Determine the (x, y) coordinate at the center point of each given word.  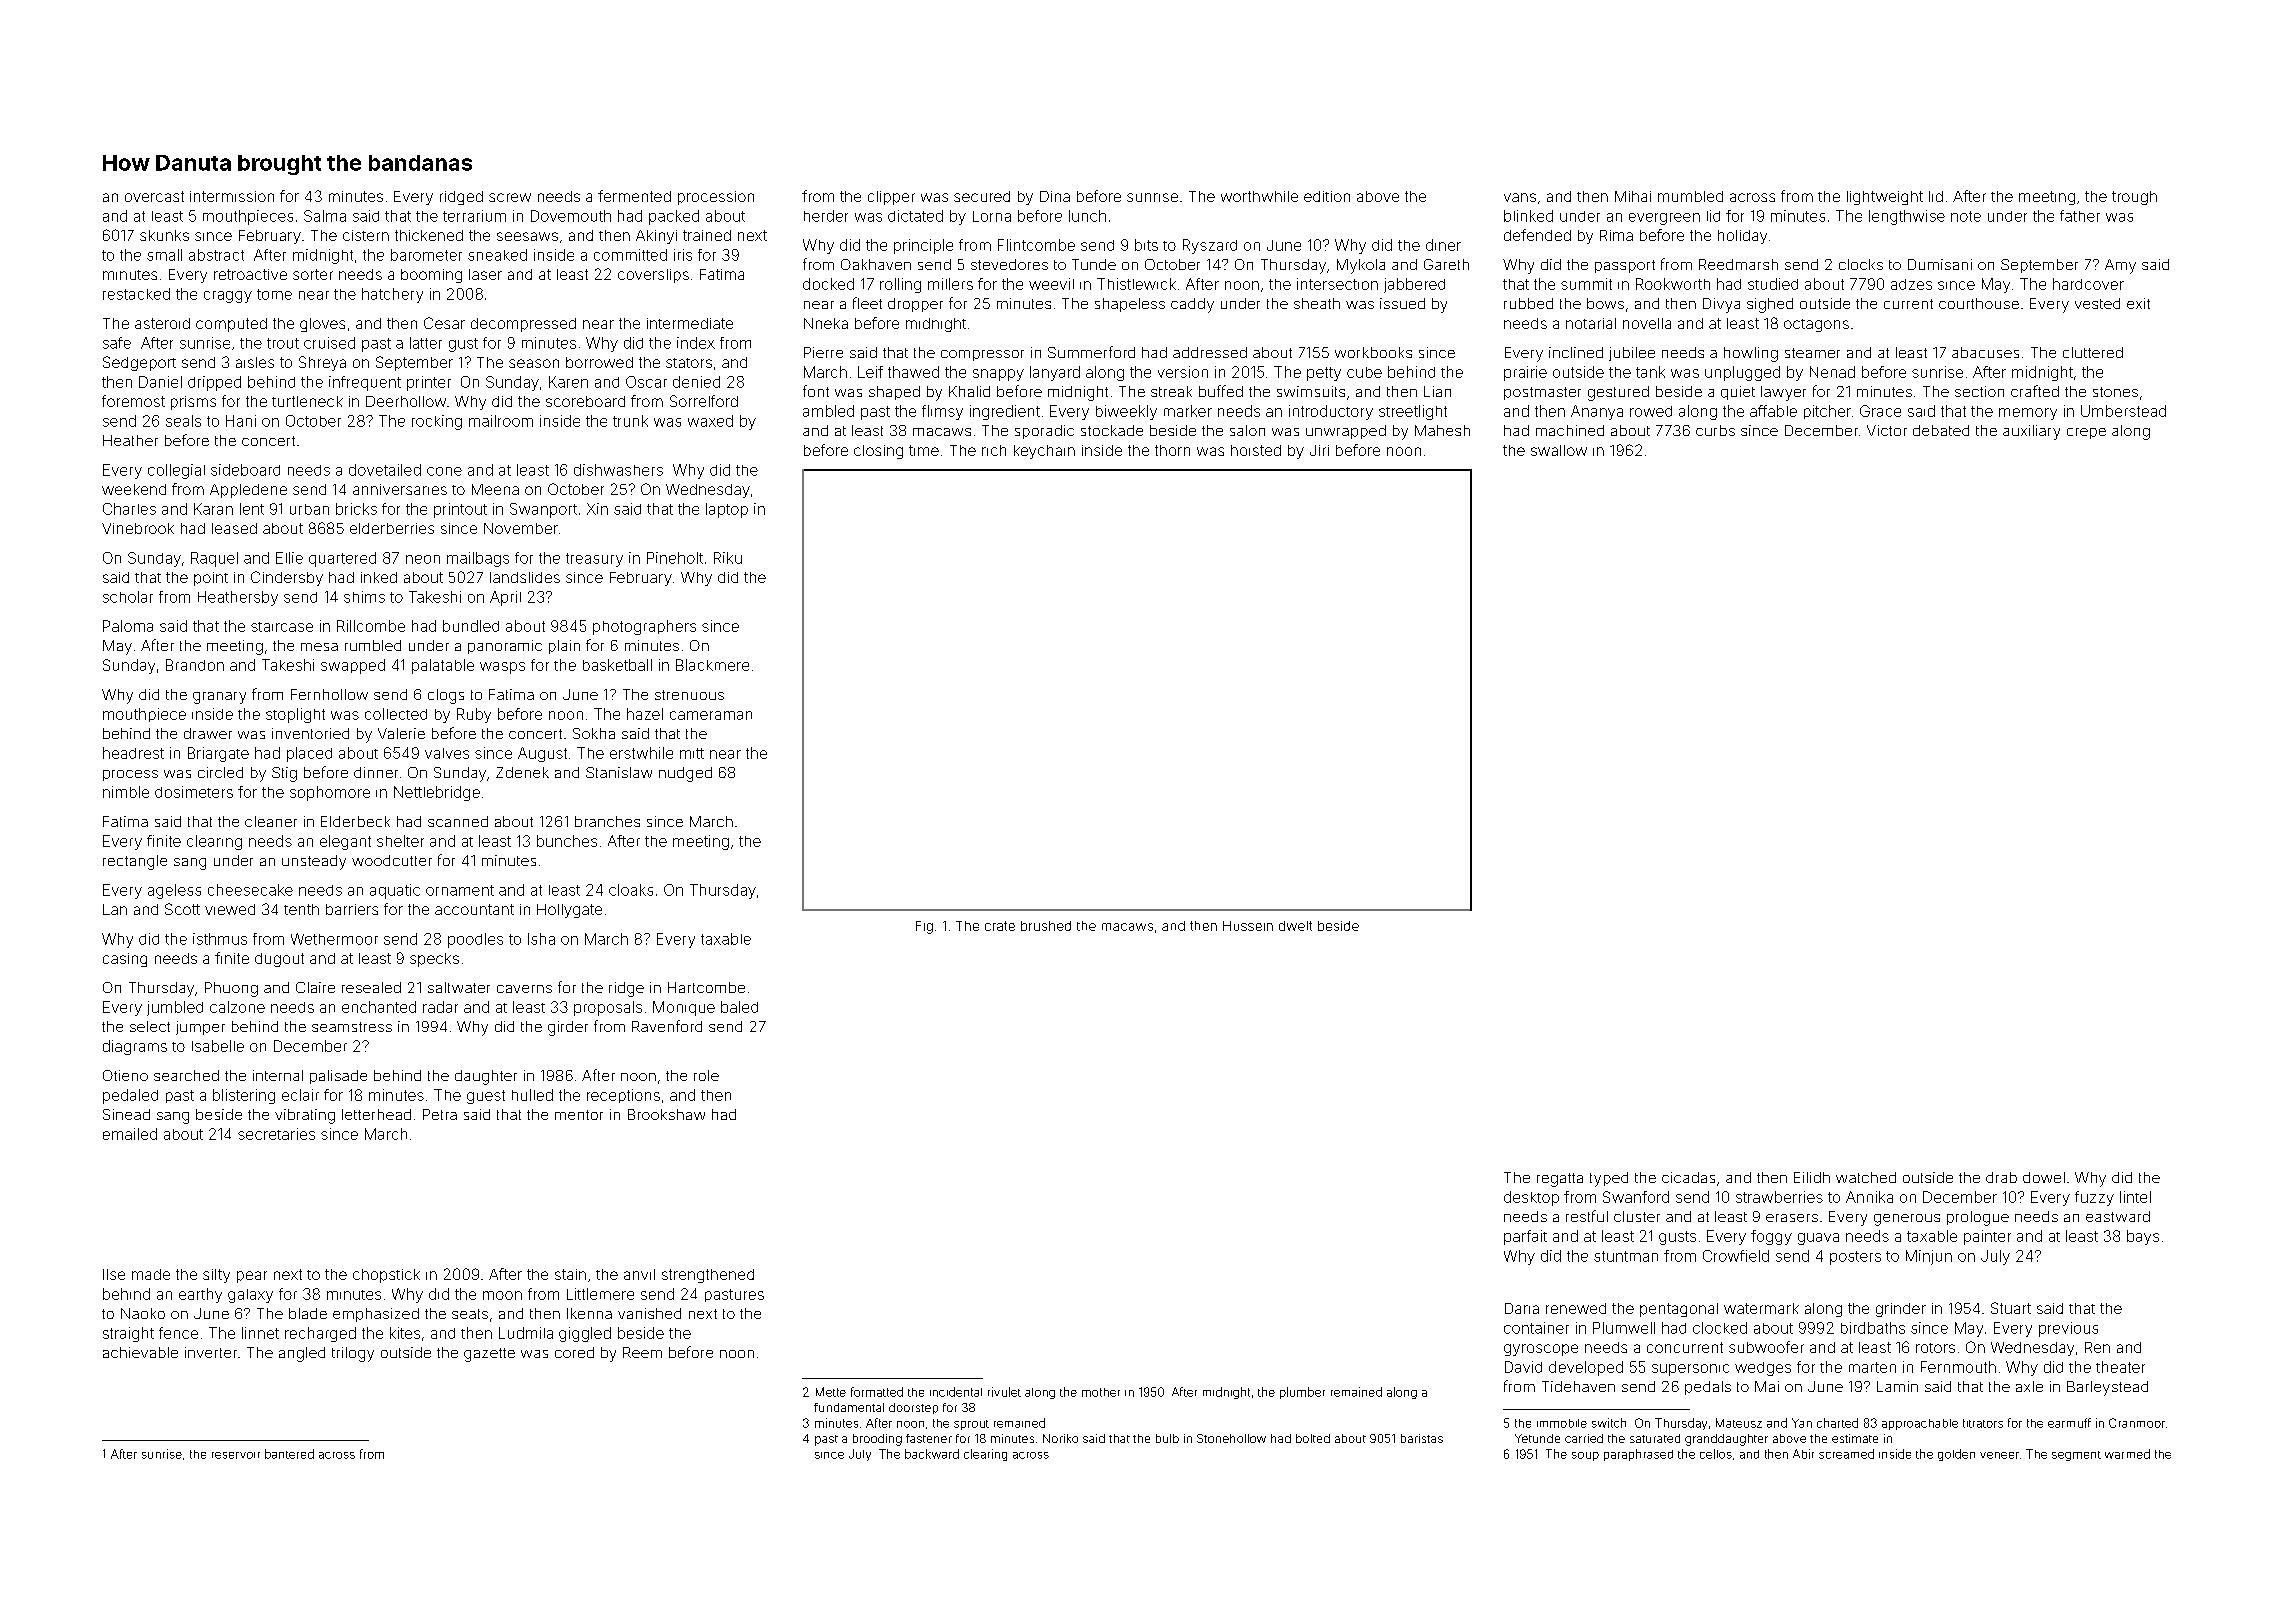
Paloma (128, 626)
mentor (579, 1115)
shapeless (1130, 305)
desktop (1531, 1198)
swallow (1559, 450)
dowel (2044, 1177)
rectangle (135, 862)
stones (2115, 392)
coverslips (653, 276)
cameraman (711, 715)
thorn (1172, 450)
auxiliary (2031, 432)
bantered (289, 1454)
